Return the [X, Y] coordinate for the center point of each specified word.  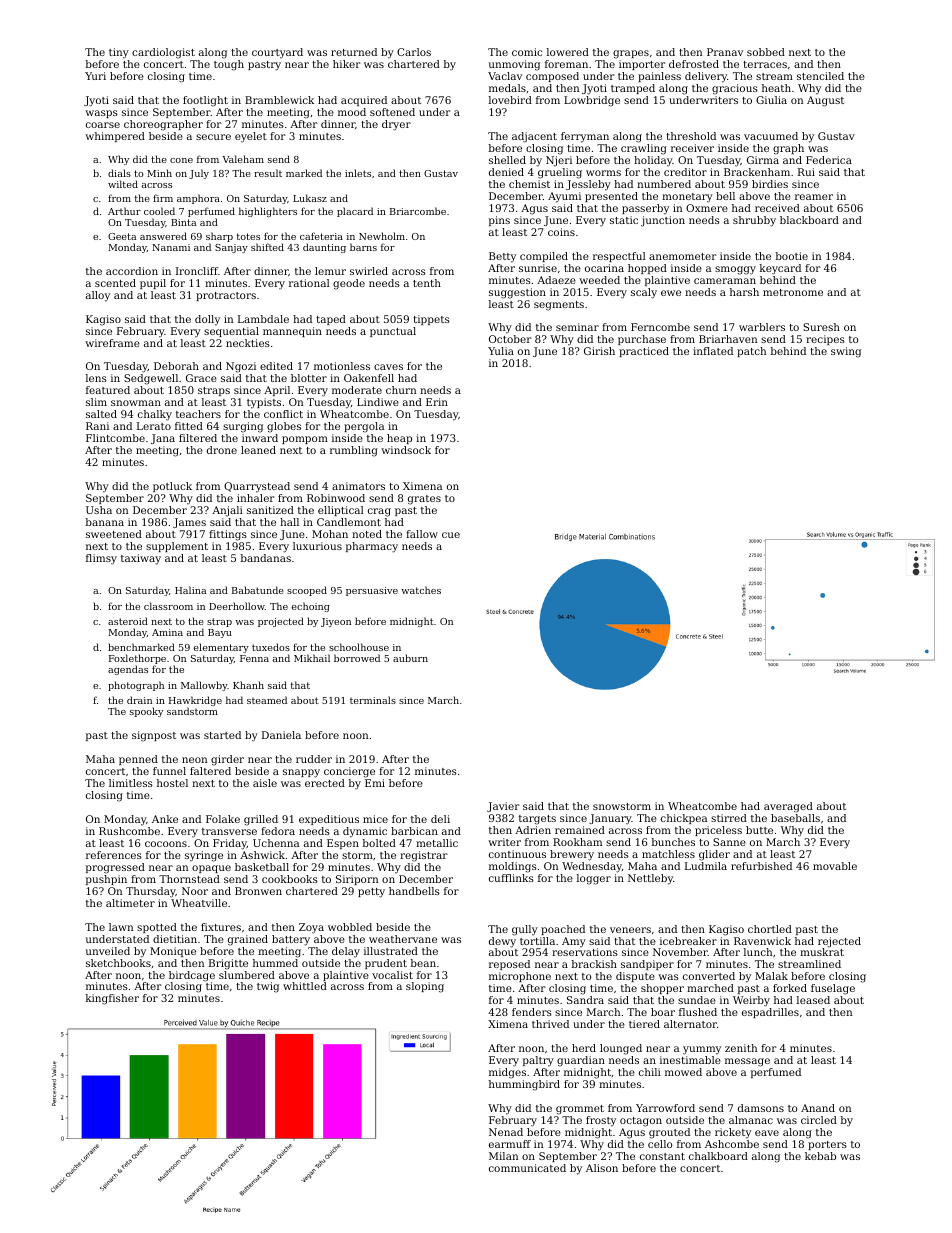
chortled [770, 929]
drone [222, 450]
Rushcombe [129, 831]
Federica [829, 160]
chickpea [684, 819]
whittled [305, 986]
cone [181, 160]
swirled [369, 271]
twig [268, 987]
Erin [437, 402]
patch [751, 352]
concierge [349, 772]
